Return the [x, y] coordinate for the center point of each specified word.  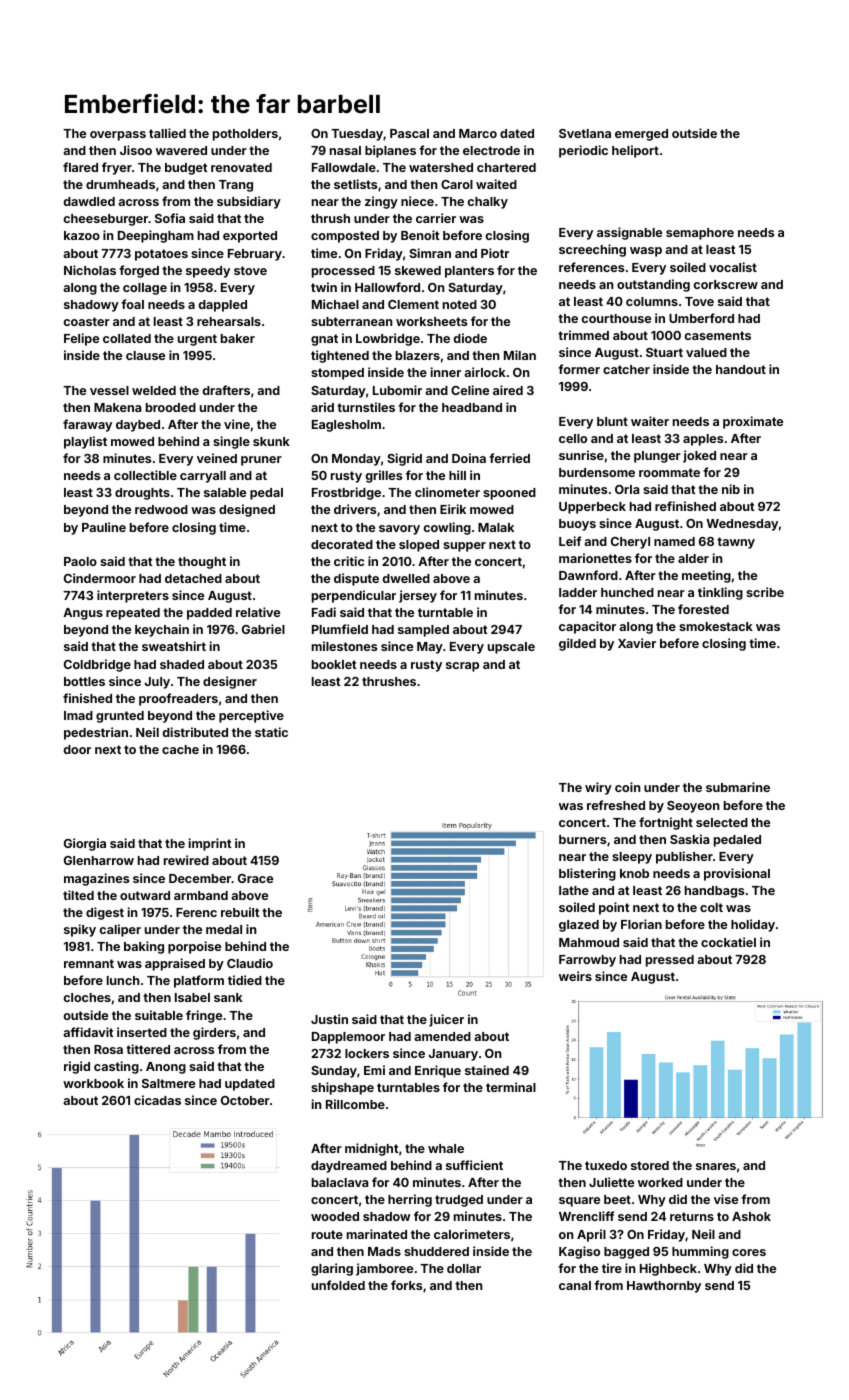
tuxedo [606, 1165]
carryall [203, 477]
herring [410, 1200]
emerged [641, 135]
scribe [765, 592]
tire [612, 1268]
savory [399, 530]
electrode [491, 150]
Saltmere [168, 1083]
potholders [245, 135]
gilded [577, 644]
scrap [462, 667]
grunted [120, 717]
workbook [93, 1083]
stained [487, 1070]
